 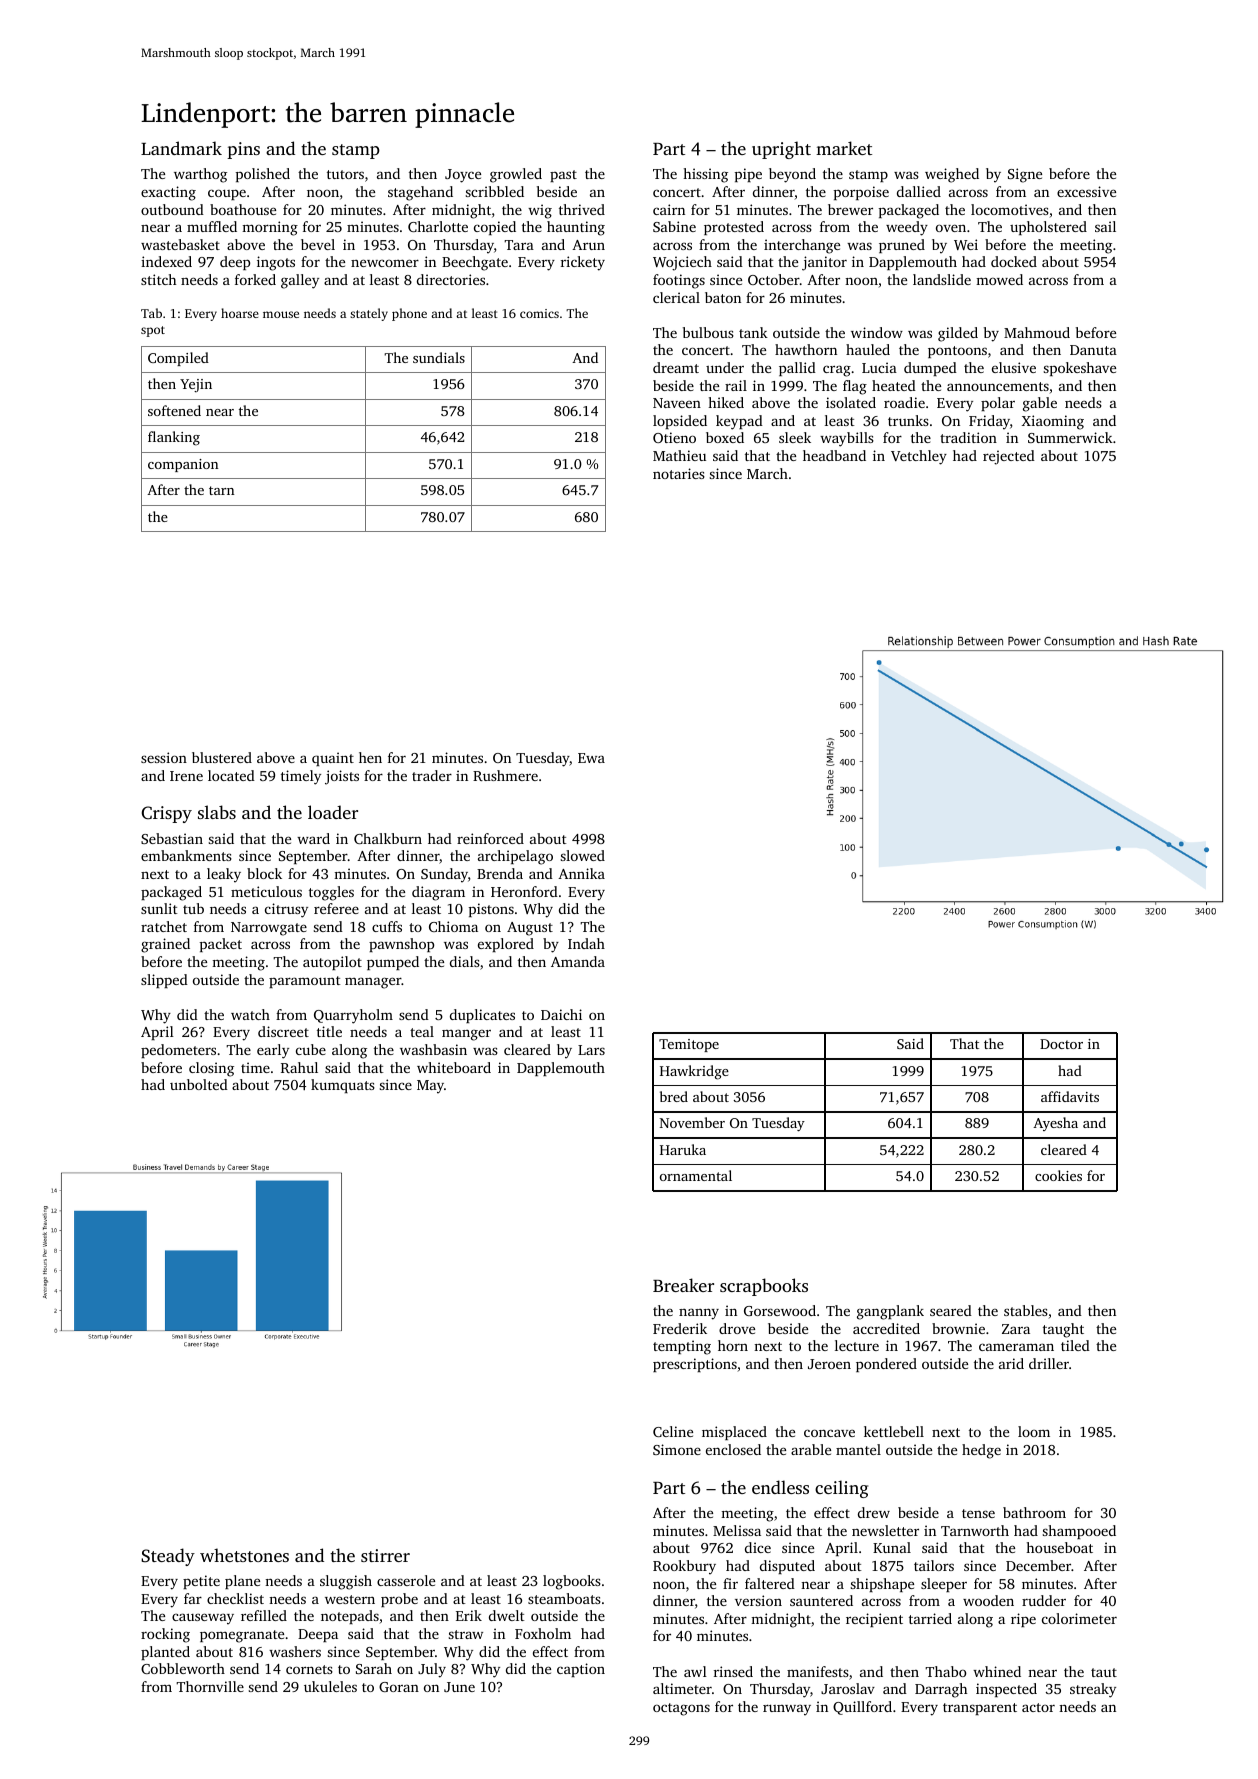 I want to click on tutors, so click(x=345, y=174).
